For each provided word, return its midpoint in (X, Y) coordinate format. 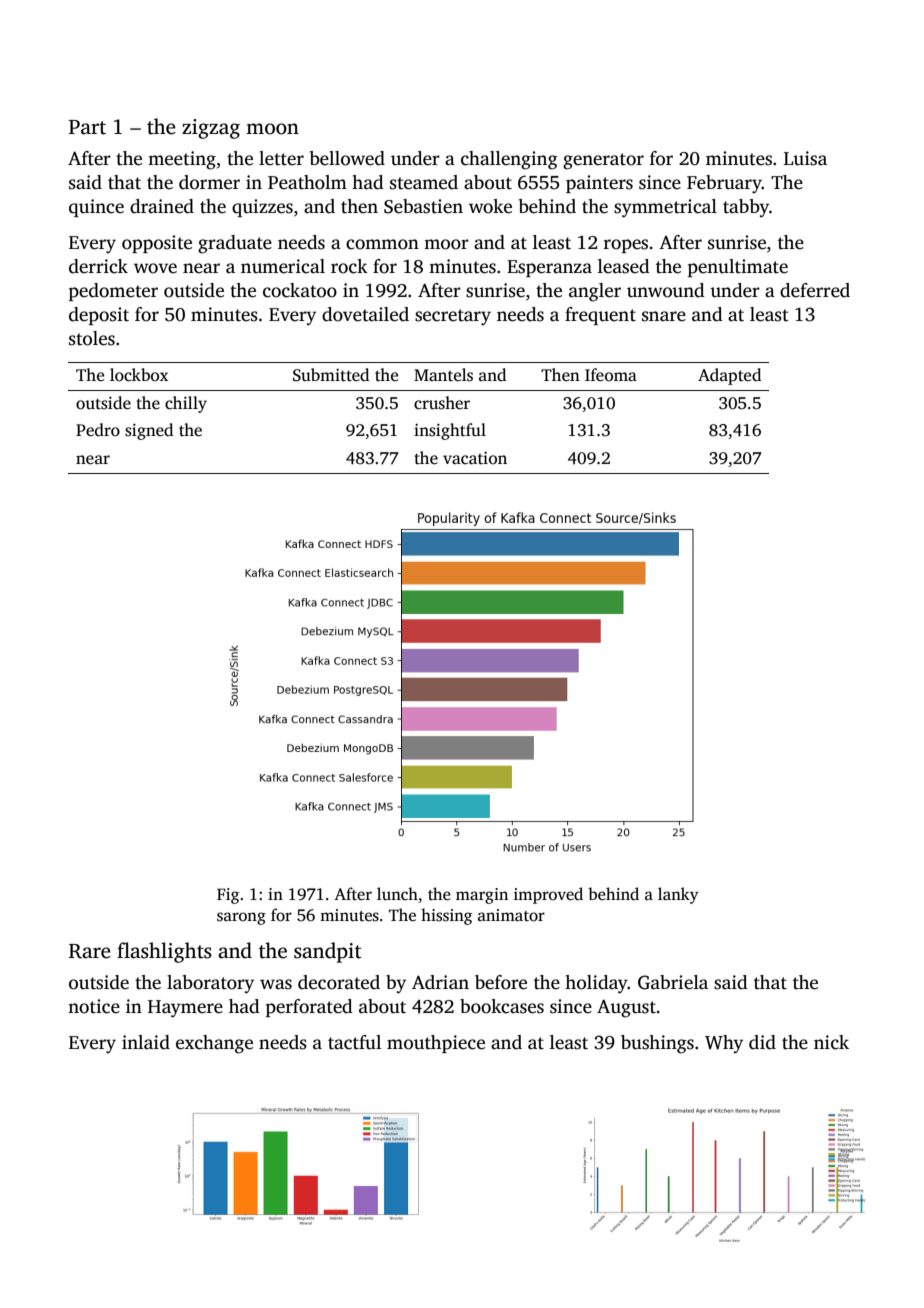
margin (482, 896)
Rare (90, 951)
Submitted (331, 375)
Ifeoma (611, 375)
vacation (475, 458)
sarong (241, 918)
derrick (98, 266)
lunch (397, 893)
